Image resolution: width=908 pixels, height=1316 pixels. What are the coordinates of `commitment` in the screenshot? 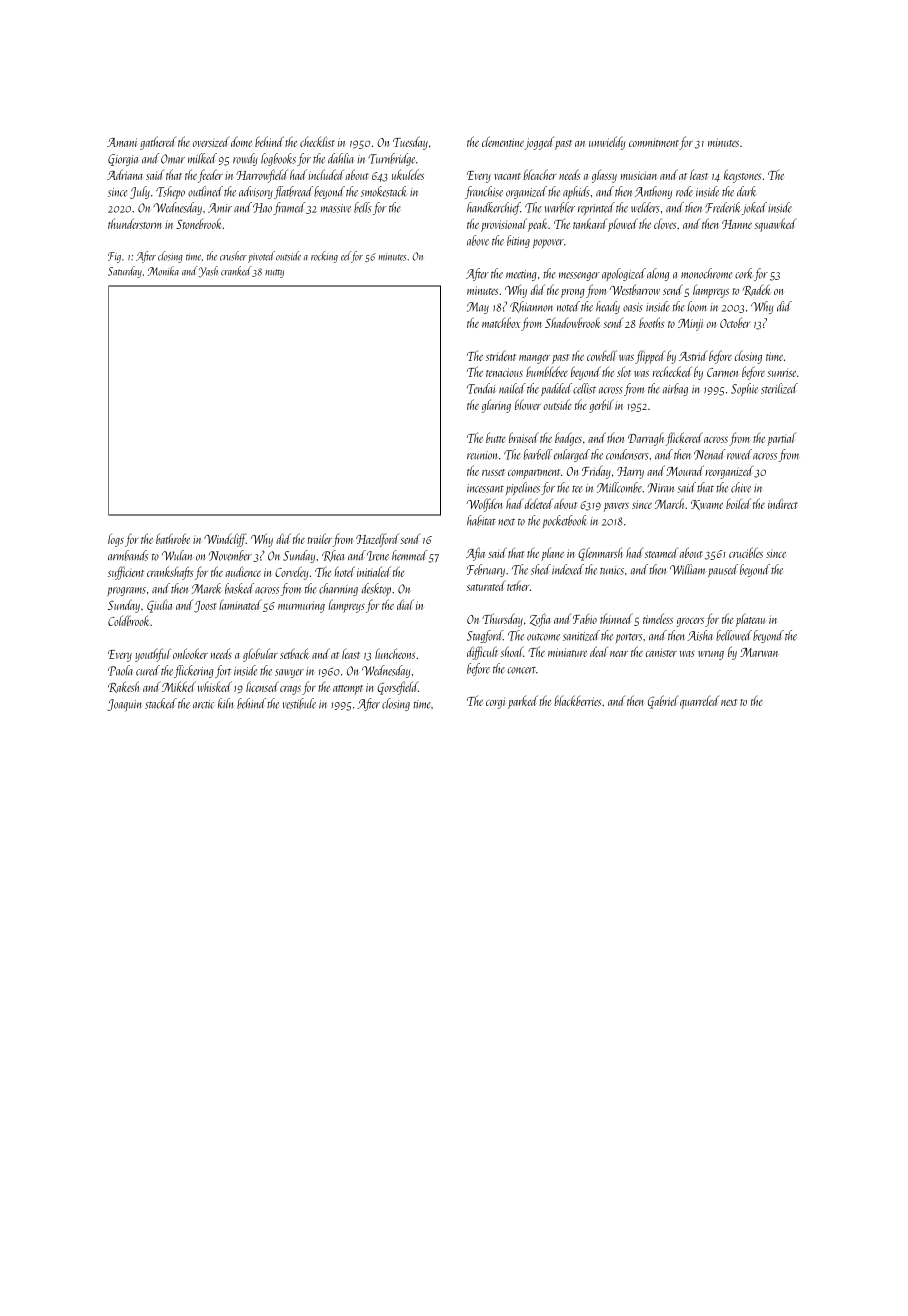 It's located at (654, 143).
